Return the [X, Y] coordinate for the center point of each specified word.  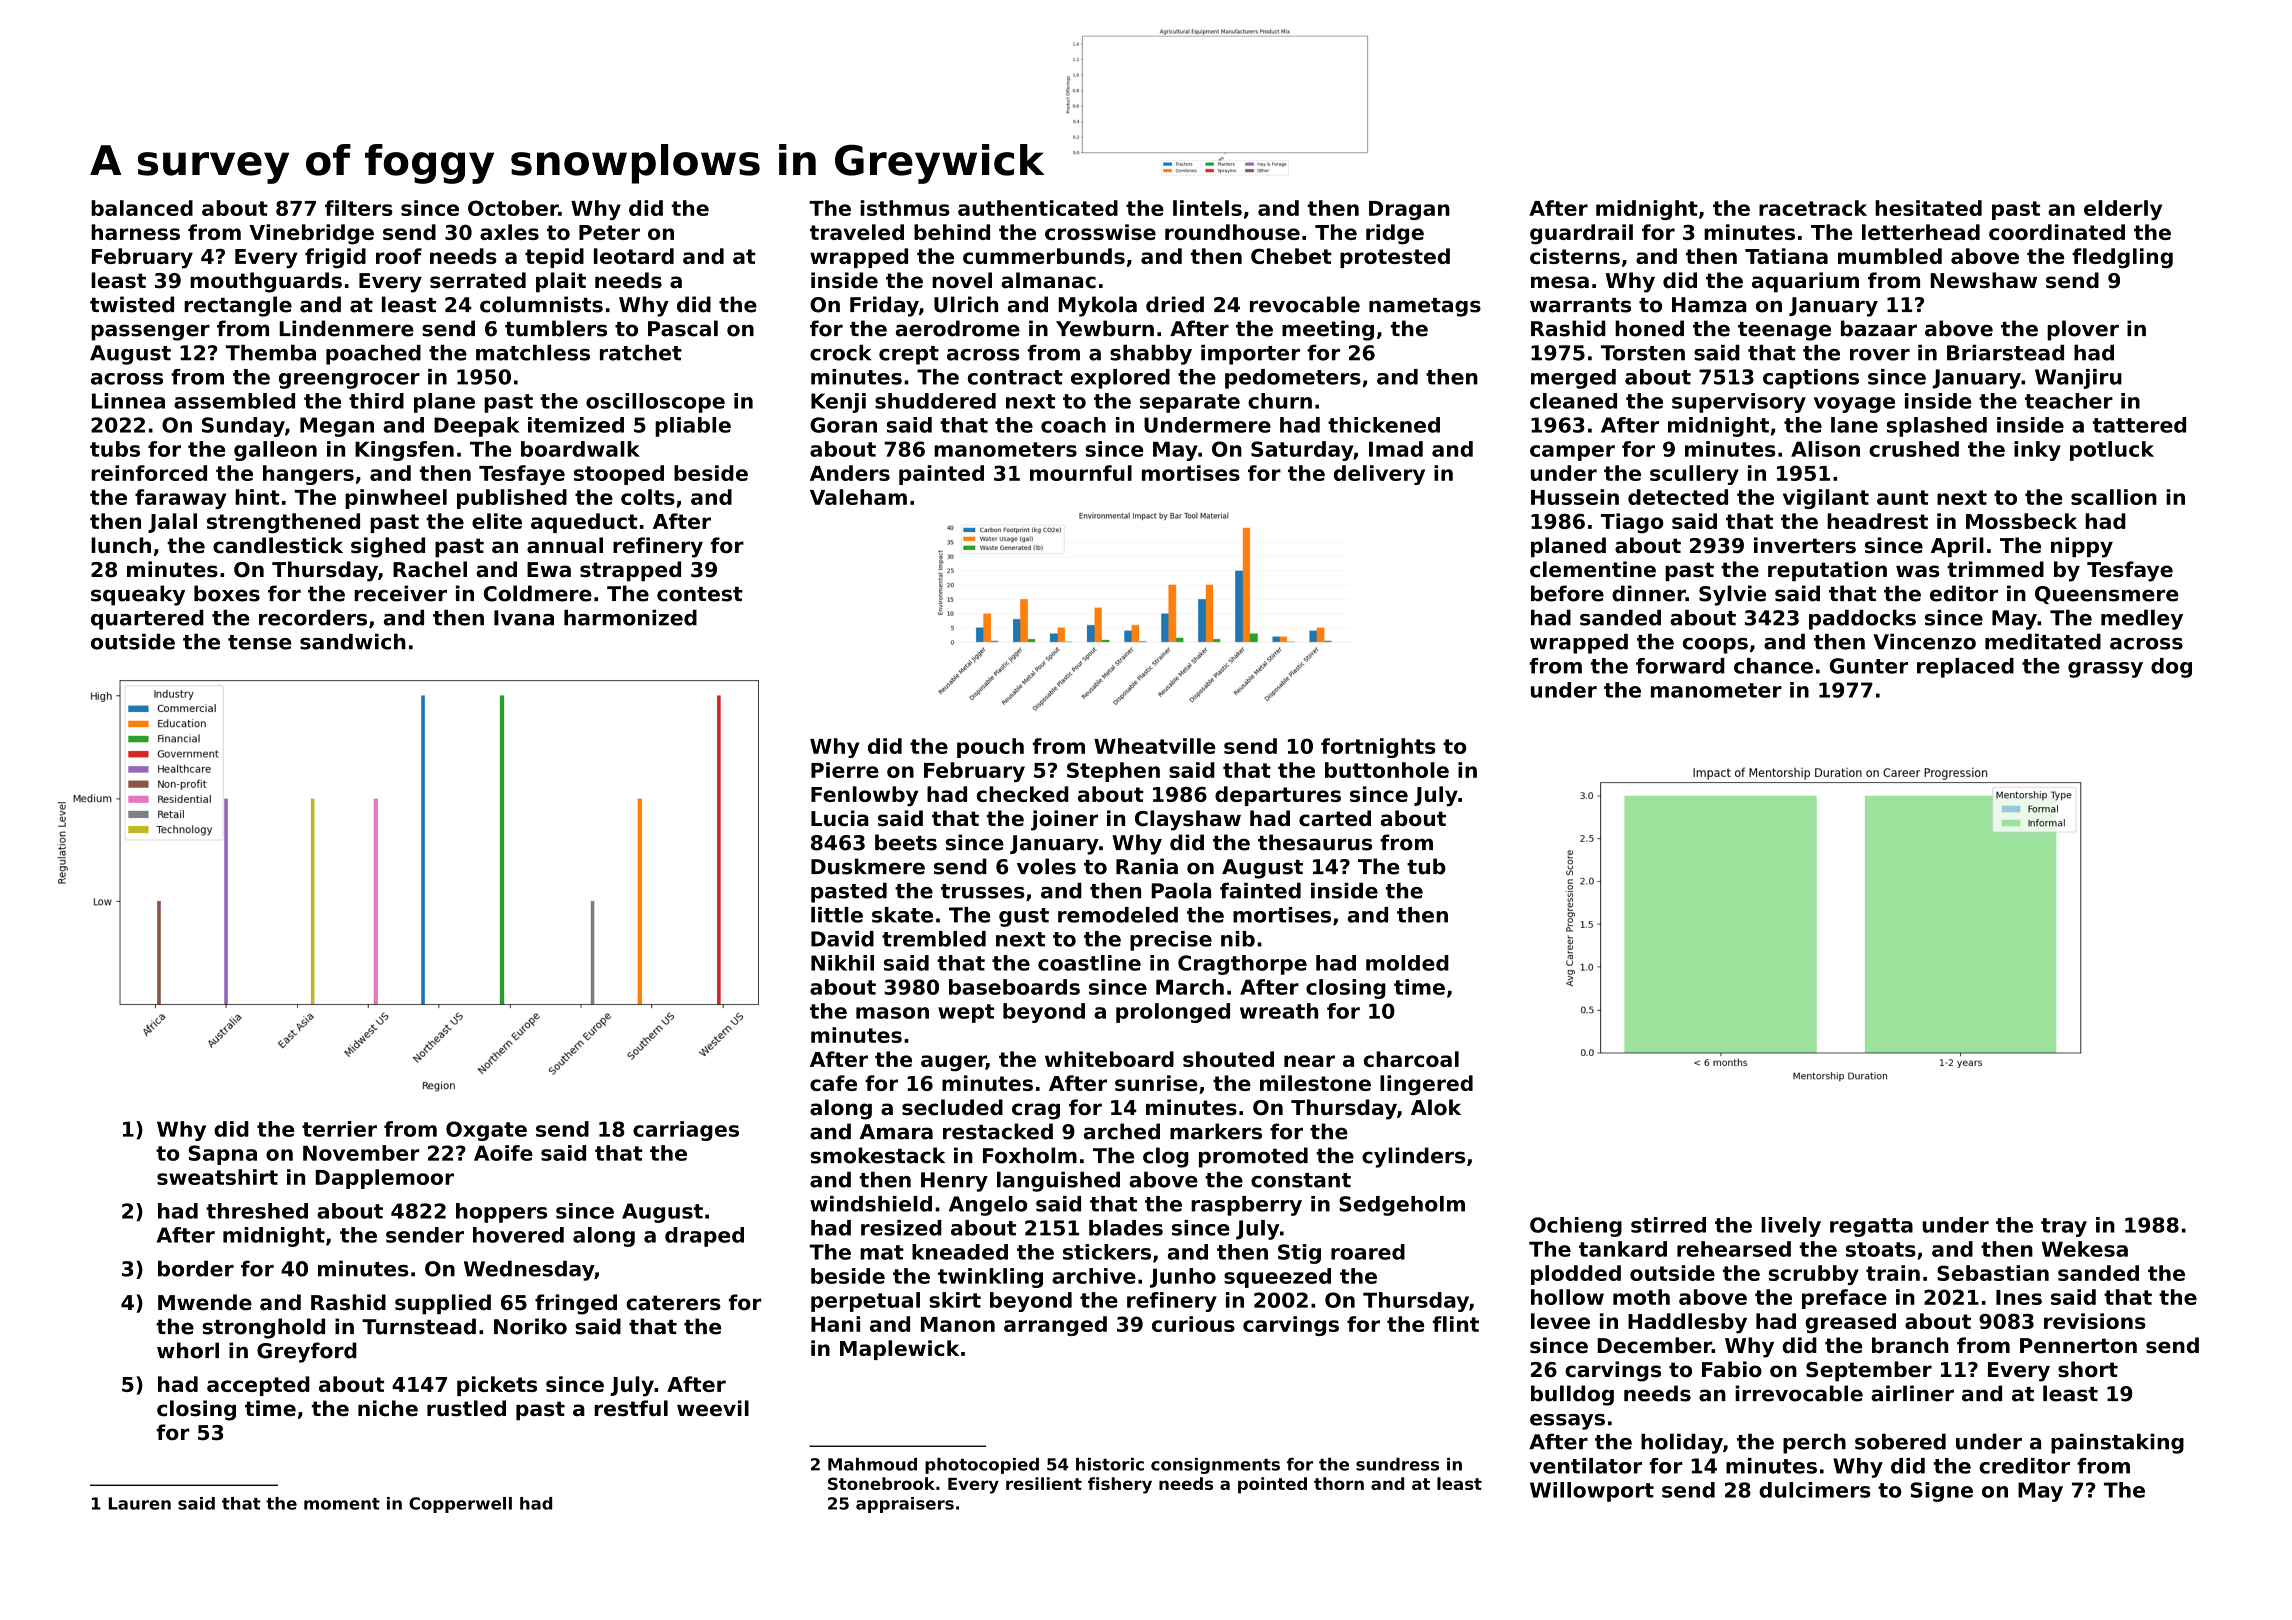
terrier [339, 1129]
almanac [1048, 280]
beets [906, 842]
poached [373, 354]
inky [2037, 451]
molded [1407, 963]
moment [342, 1504]
